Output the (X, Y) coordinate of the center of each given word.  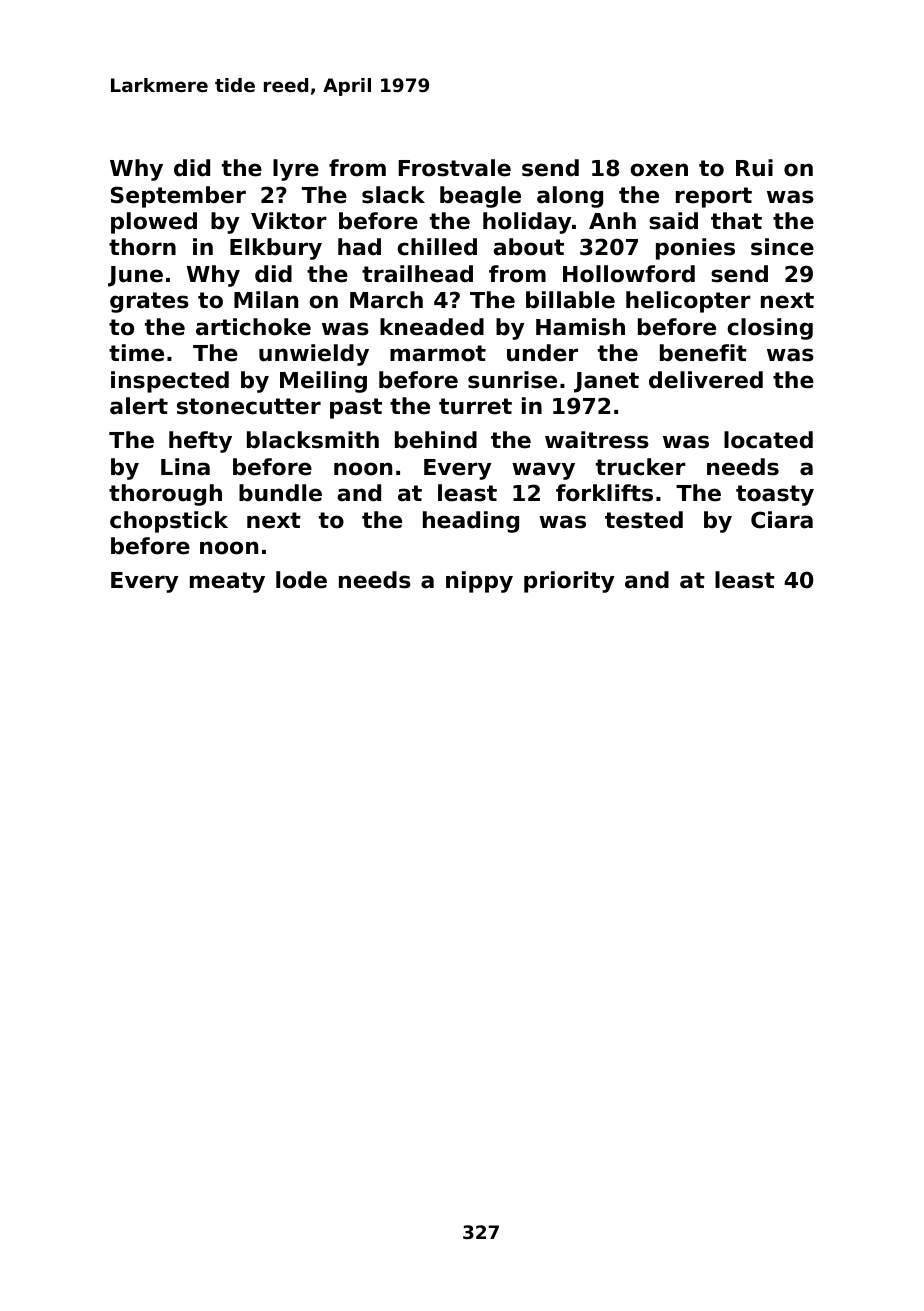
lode (301, 580)
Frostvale (455, 168)
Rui (754, 168)
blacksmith (313, 440)
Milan (266, 300)
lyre (296, 170)
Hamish (580, 327)
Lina (185, 467)
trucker (641, 467)
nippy (479, 582)
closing (770, 329)
